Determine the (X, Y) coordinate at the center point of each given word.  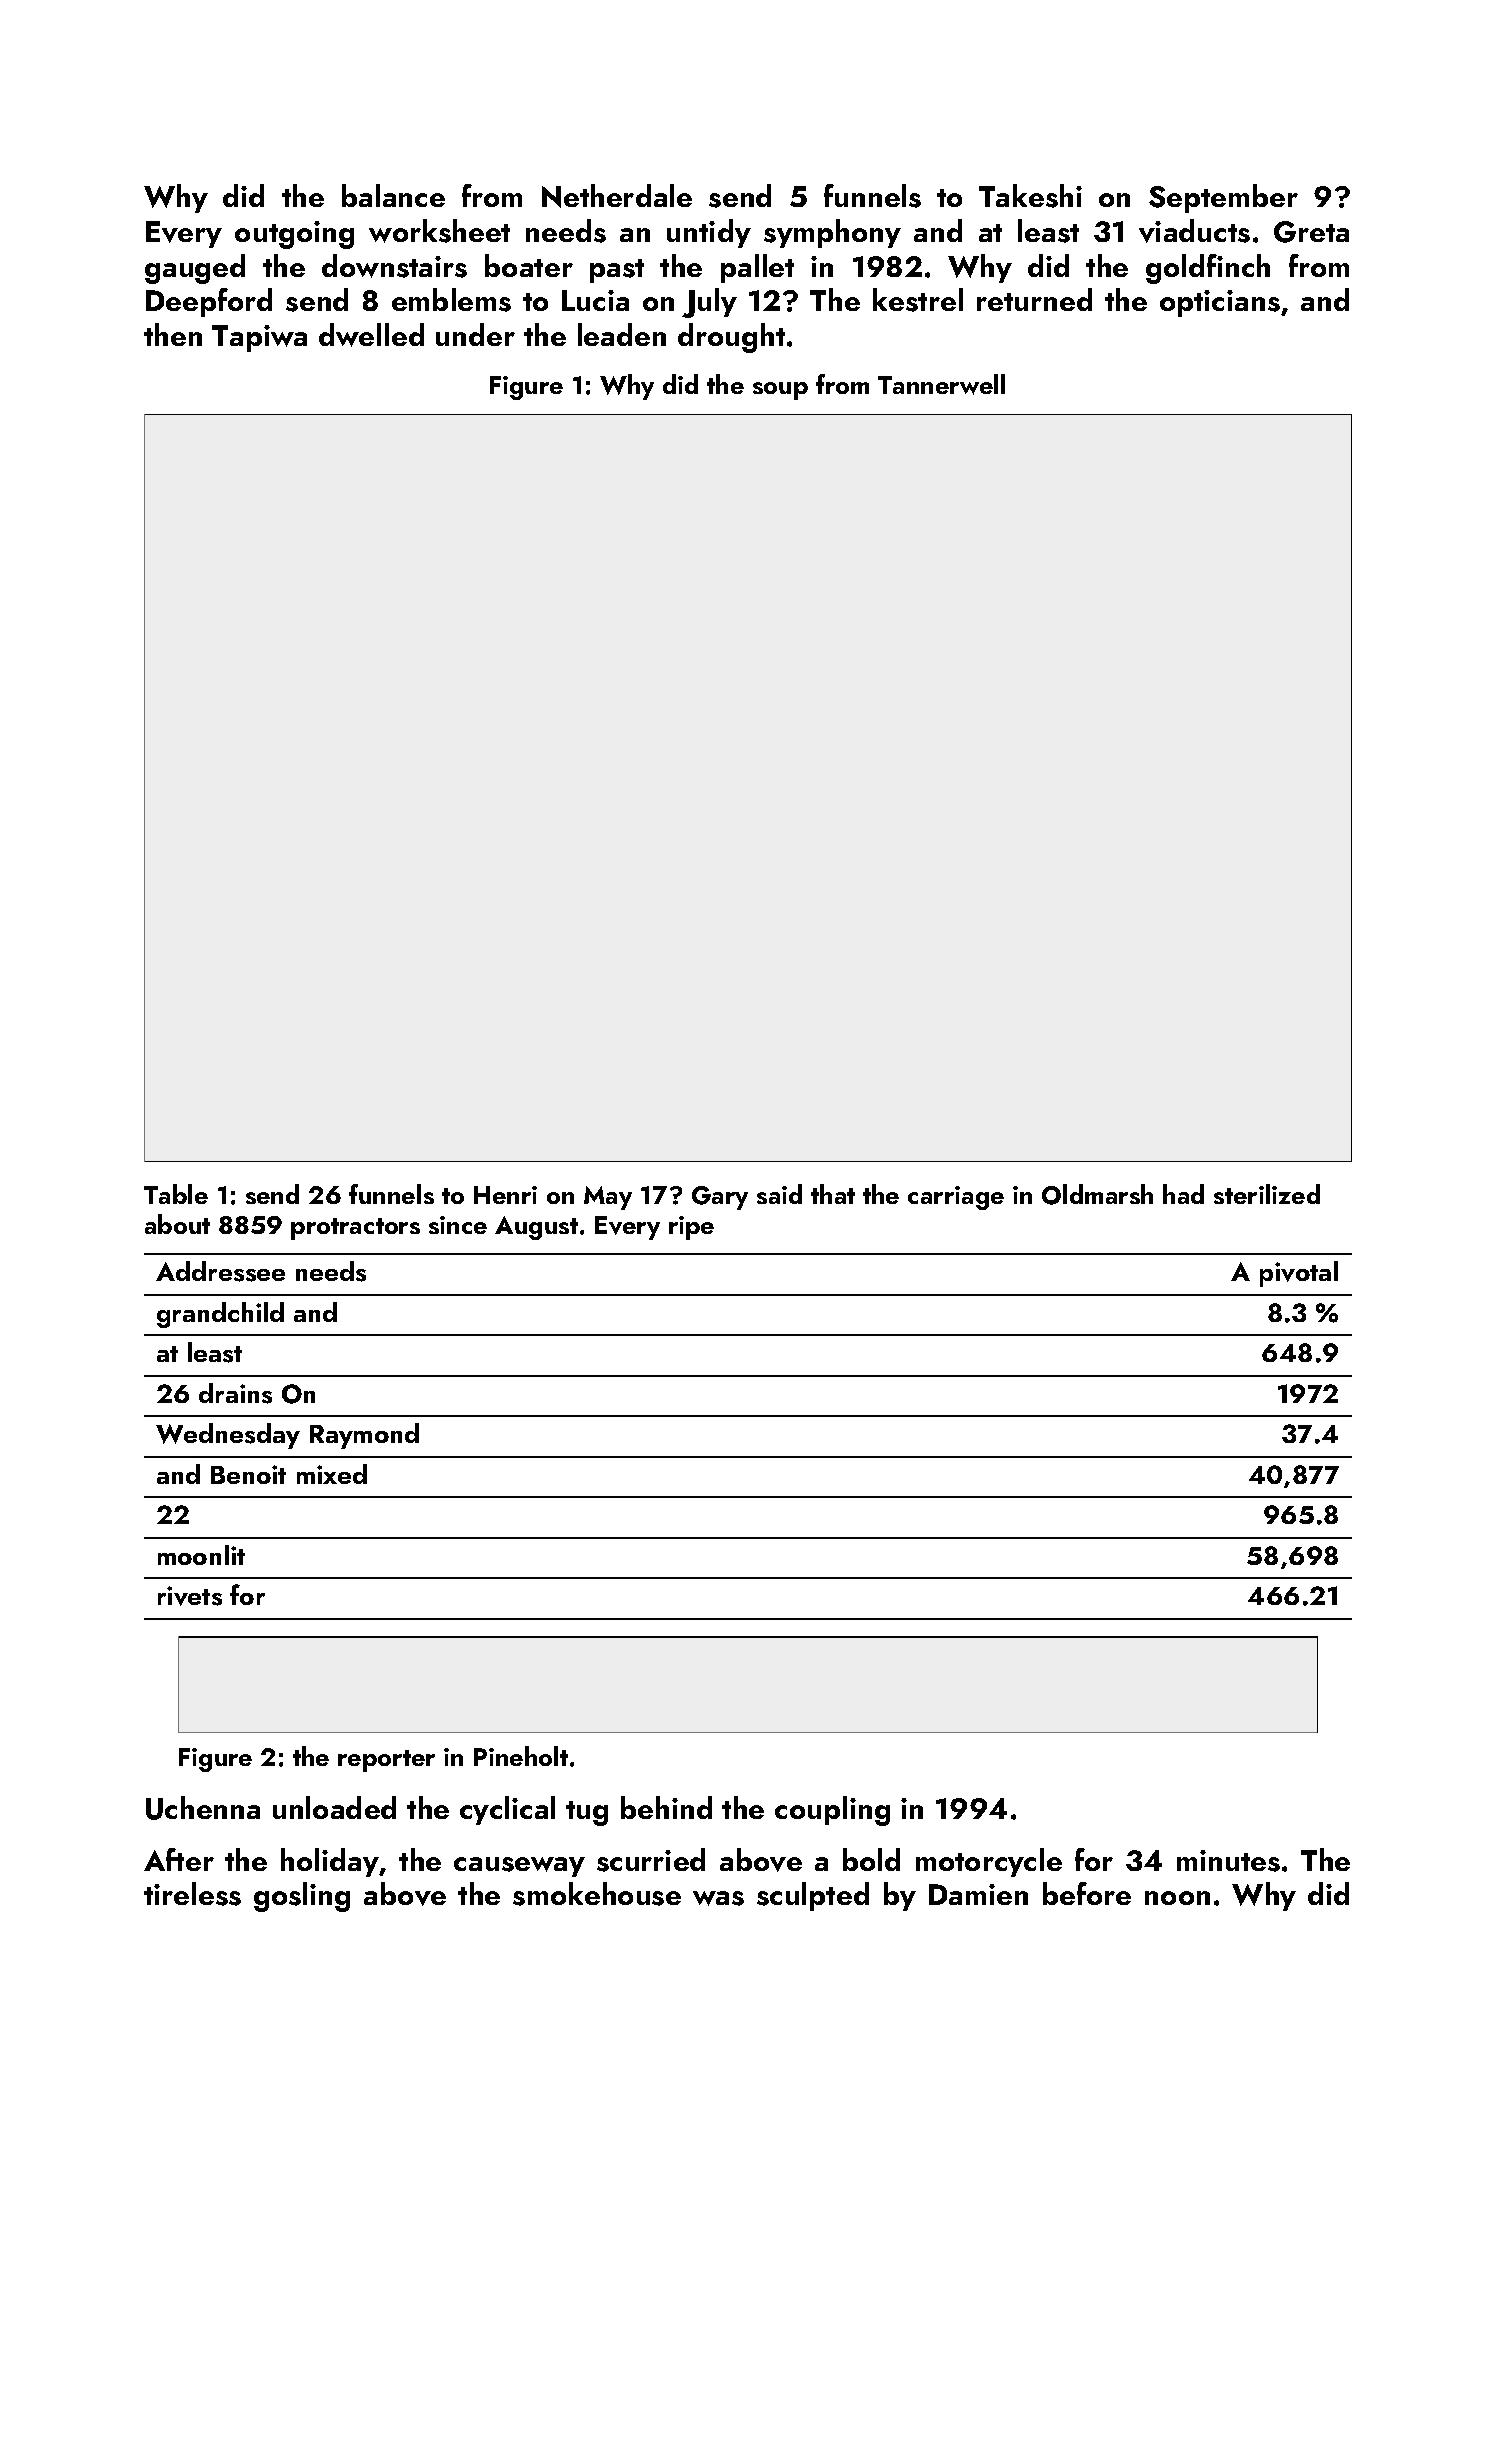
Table (176, 1194)
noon (1177, 1898)
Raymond (364, 1436)
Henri (505, 1195)
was (718, 1898)
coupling (832, 1811)
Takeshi (1030, 196)
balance (393, 195)
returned (1034, 299)
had (1183, 1194)
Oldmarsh (1097, 1194)
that (833, 1194)
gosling (302, 1897)
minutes (1228, 1861)
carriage (956, 1198)
